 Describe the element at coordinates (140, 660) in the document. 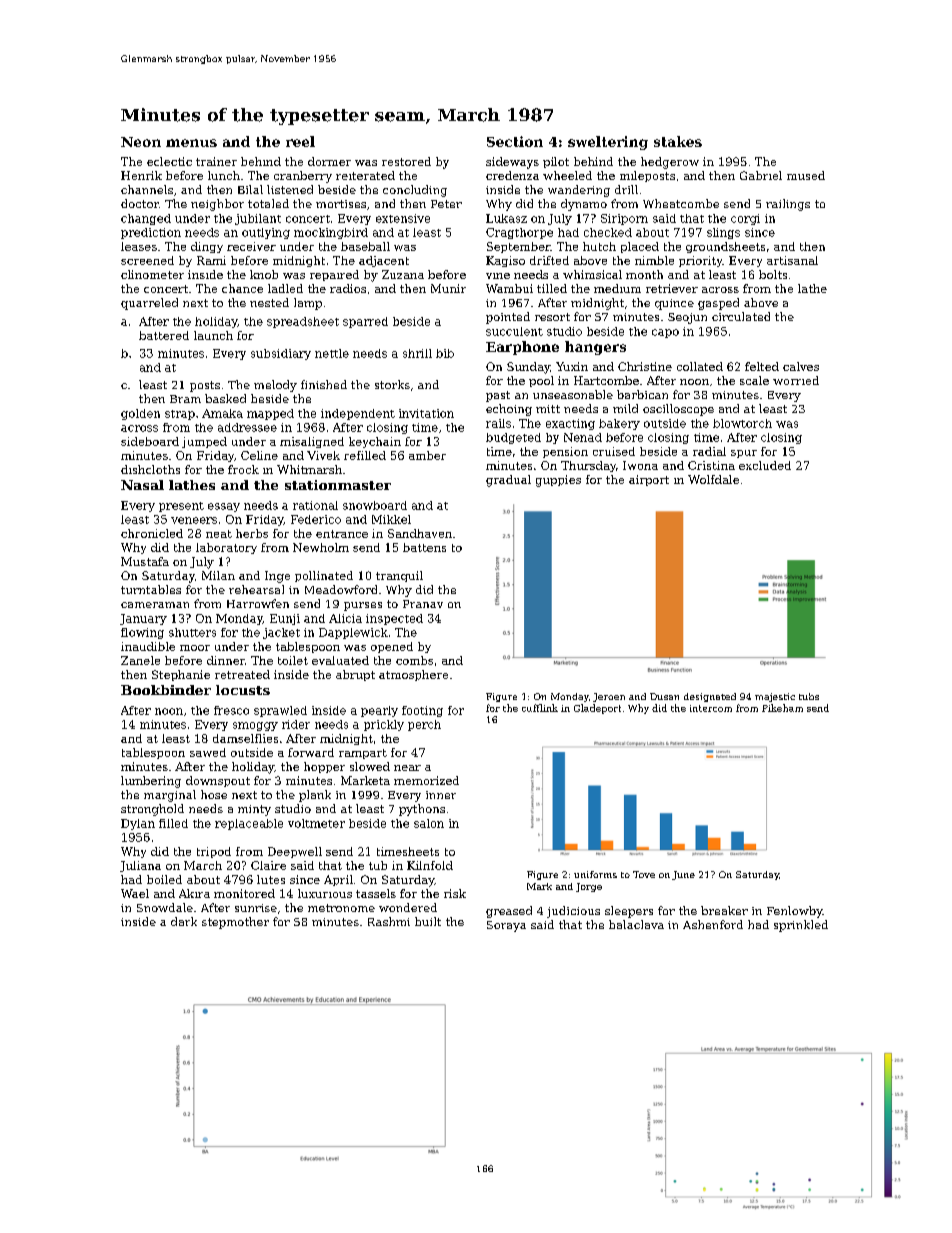

I see `Zanele` at that location.
